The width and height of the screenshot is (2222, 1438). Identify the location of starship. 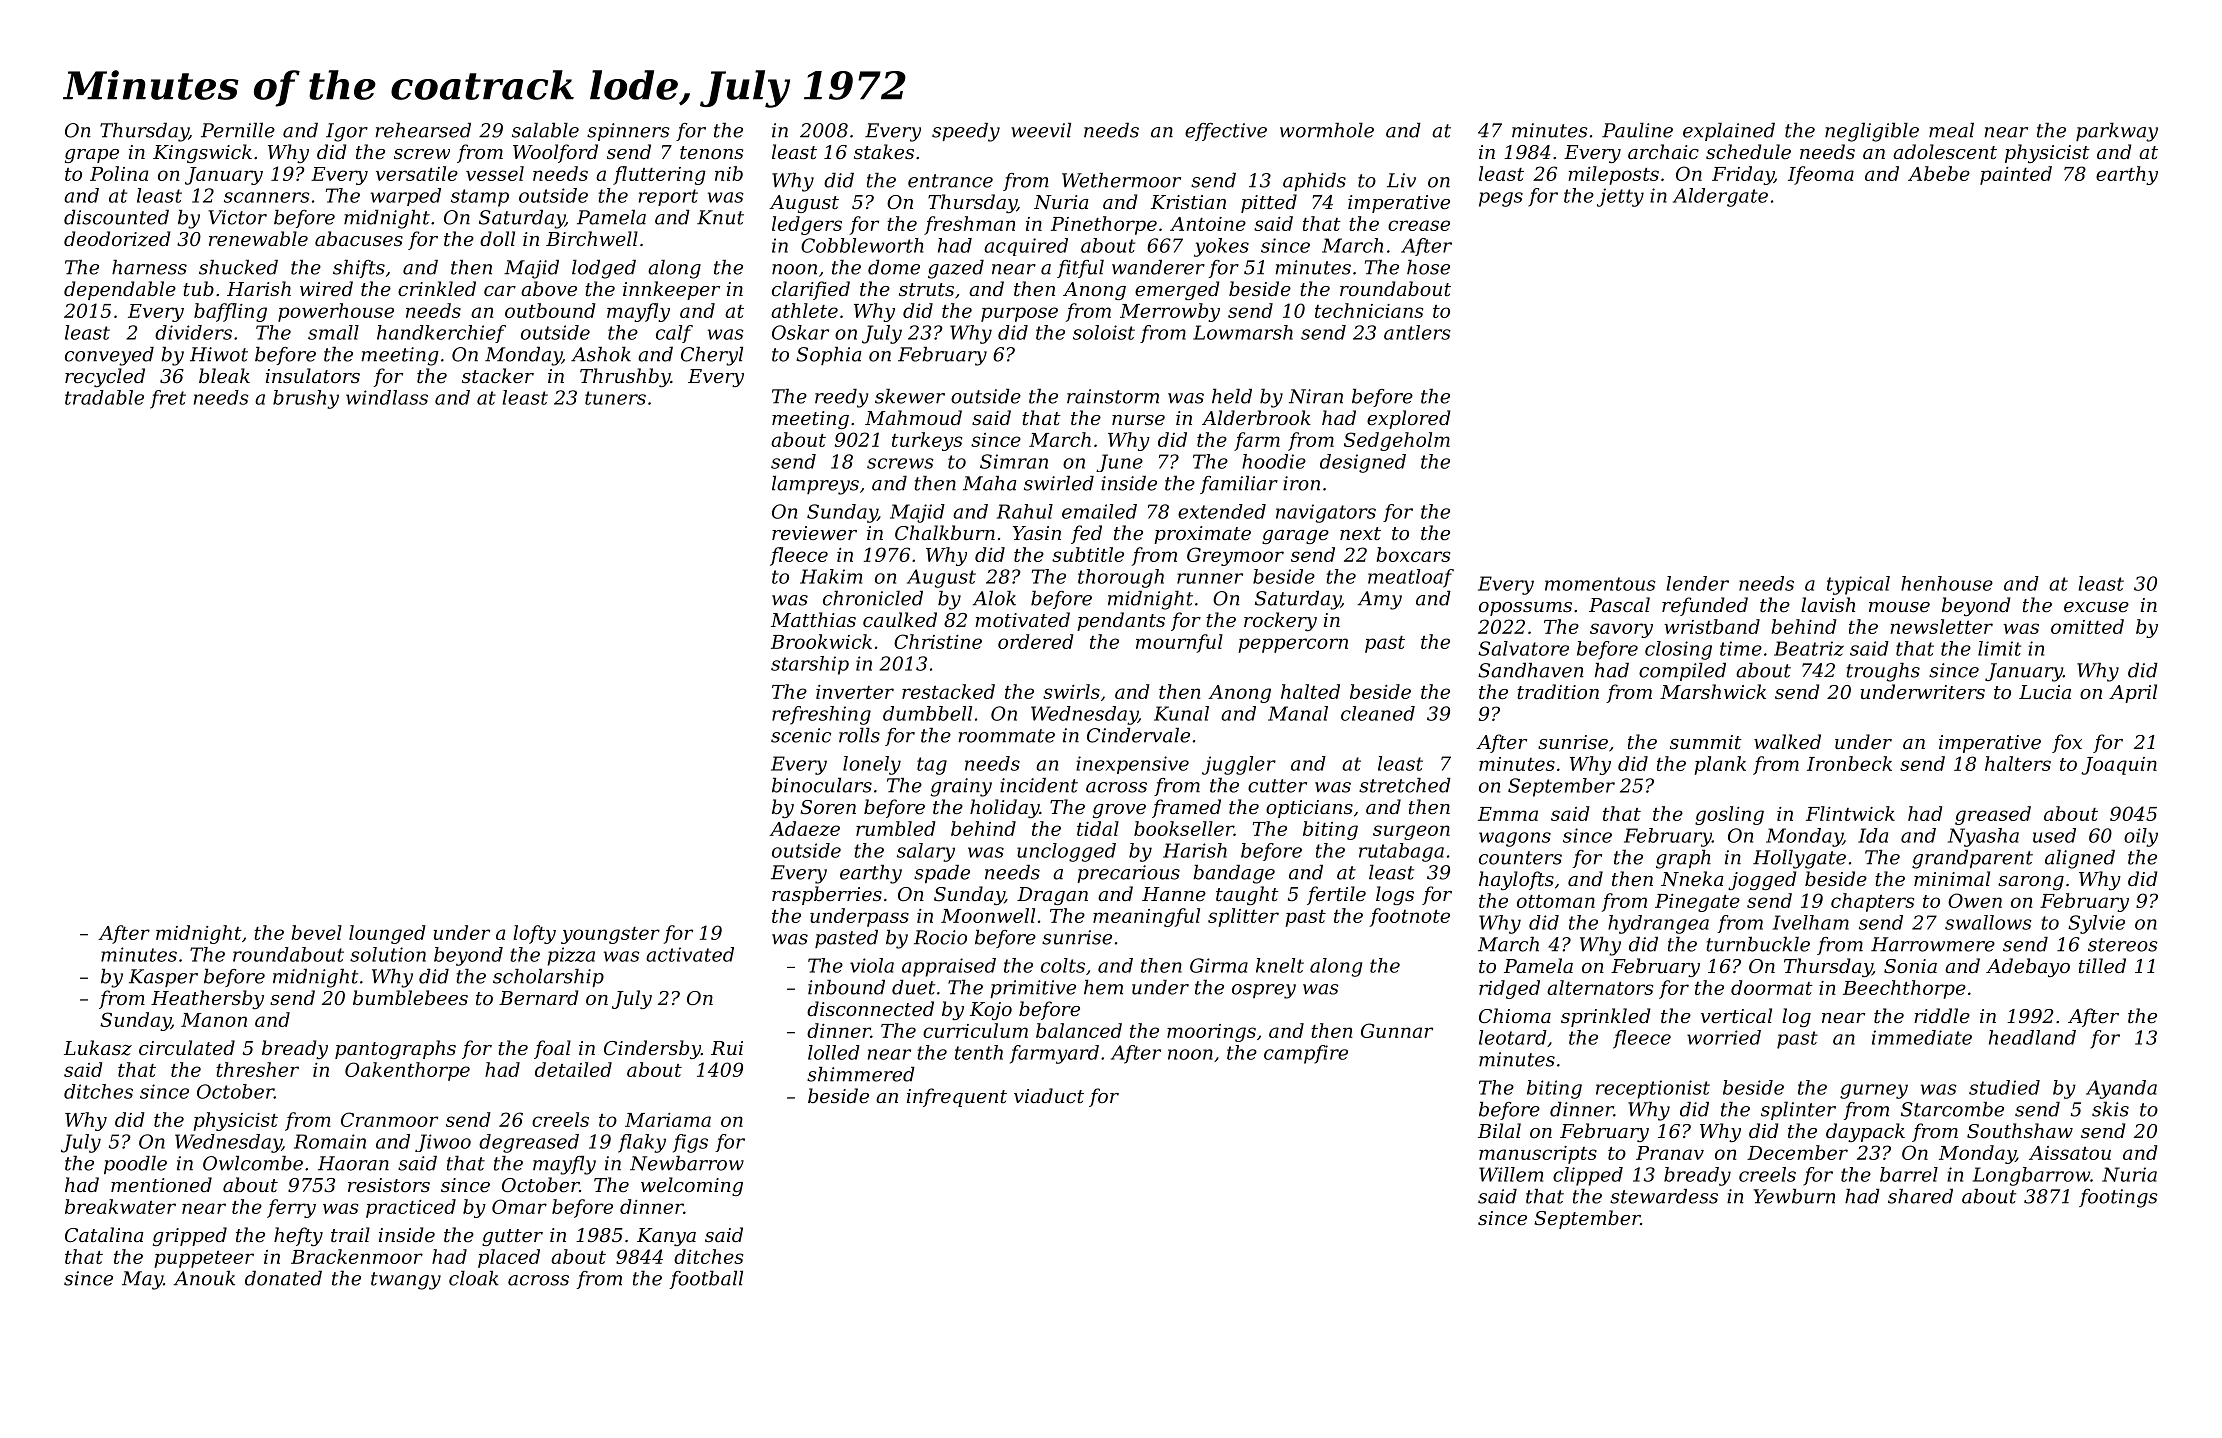
(810, 665).
